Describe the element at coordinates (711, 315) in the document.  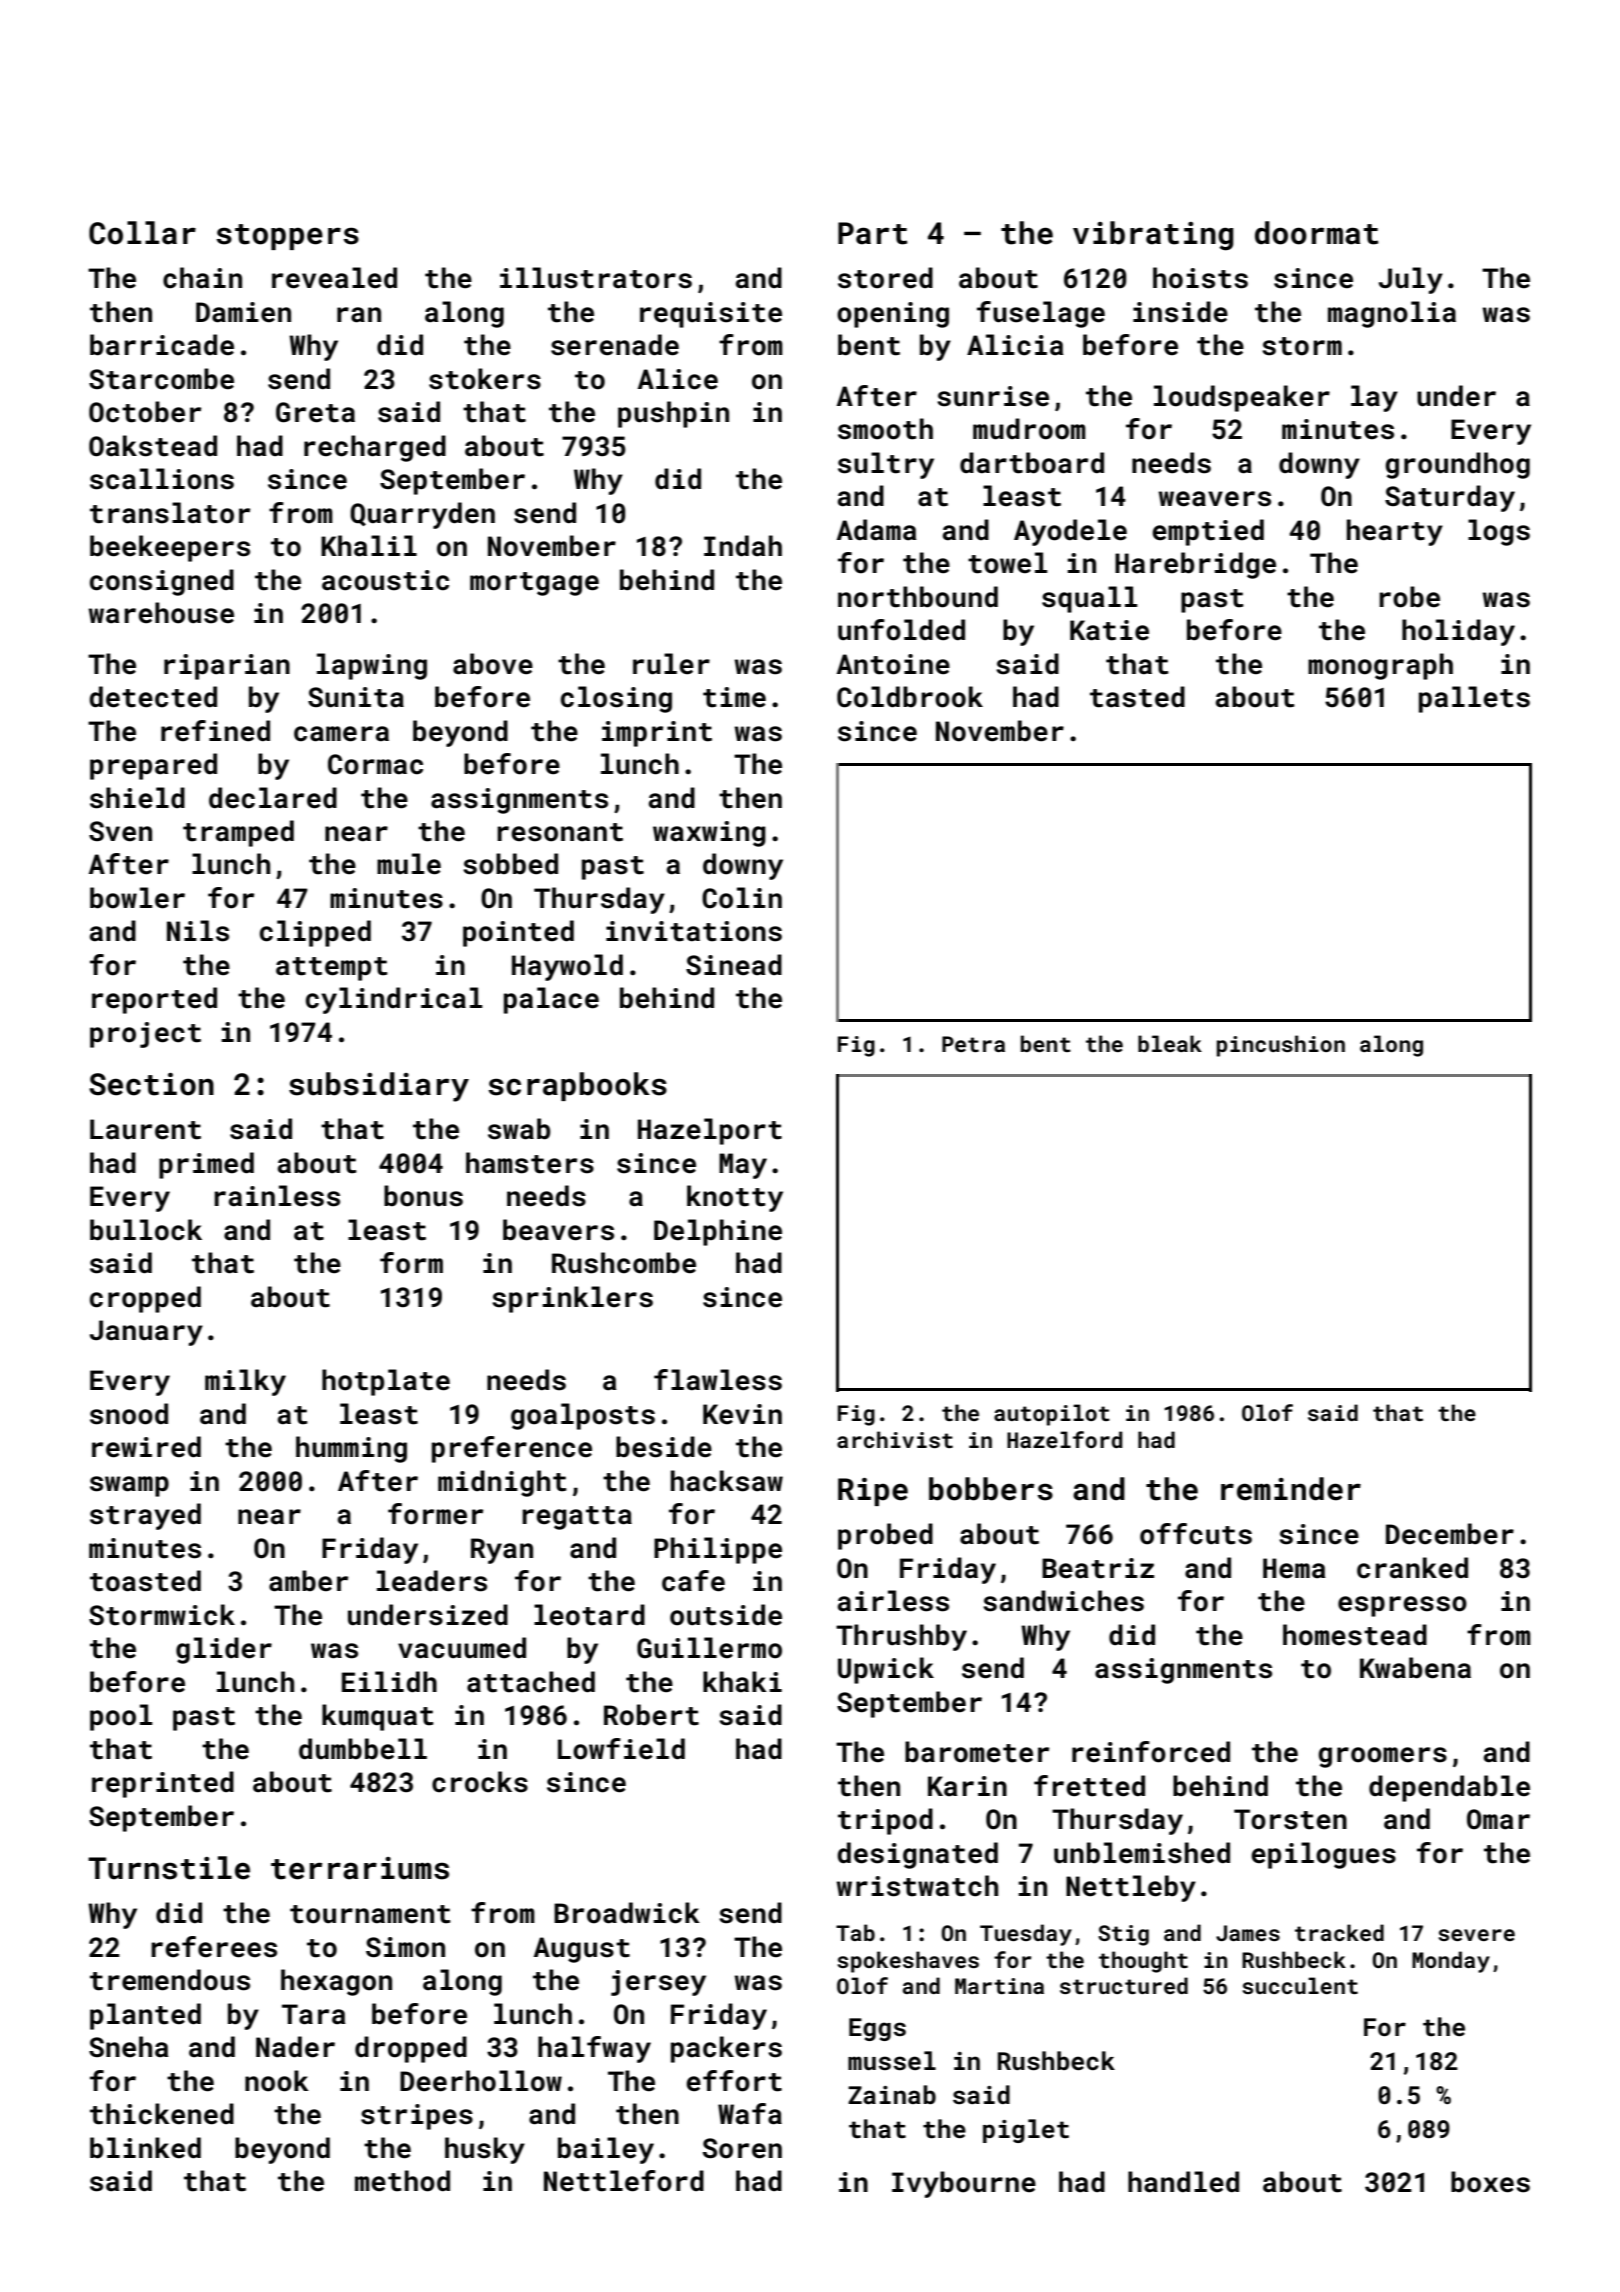
I see `requisite` at that location.
